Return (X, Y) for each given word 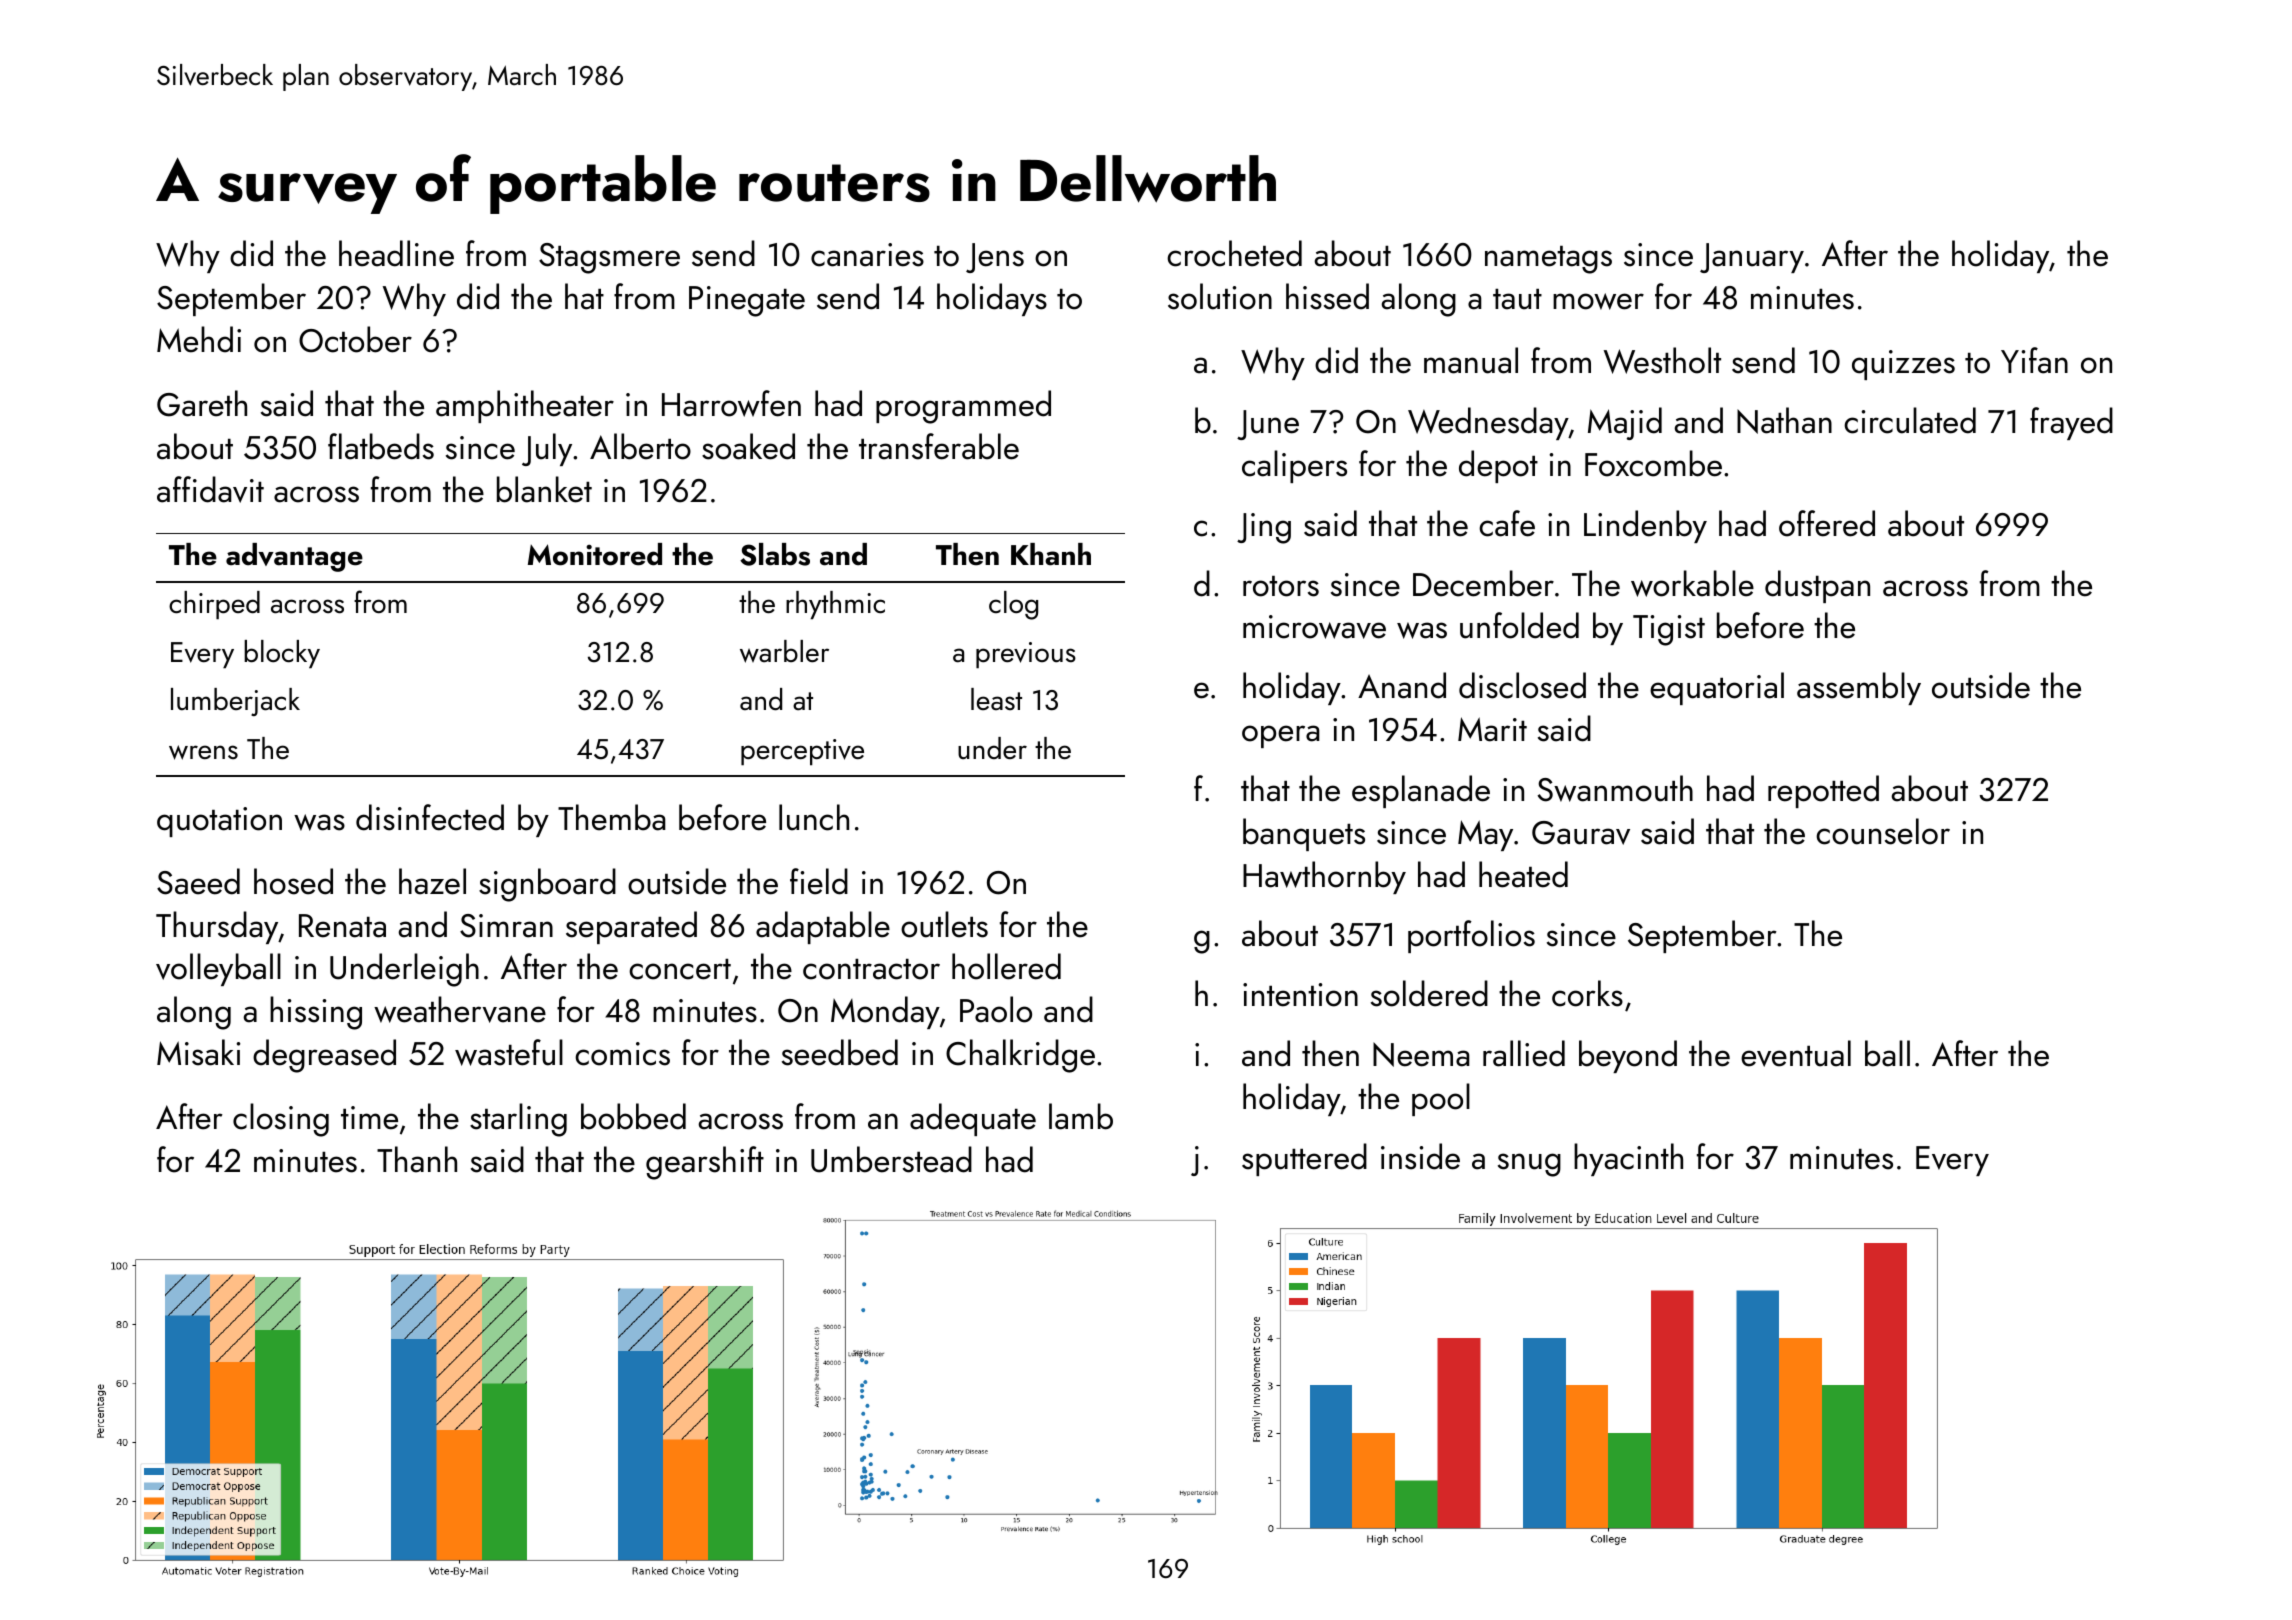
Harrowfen (731, 403)
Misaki (198, 1052)
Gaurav (1581, 833)
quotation (219, 822)
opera (1281, 736)
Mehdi (199, 339)
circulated (1910, 420)
